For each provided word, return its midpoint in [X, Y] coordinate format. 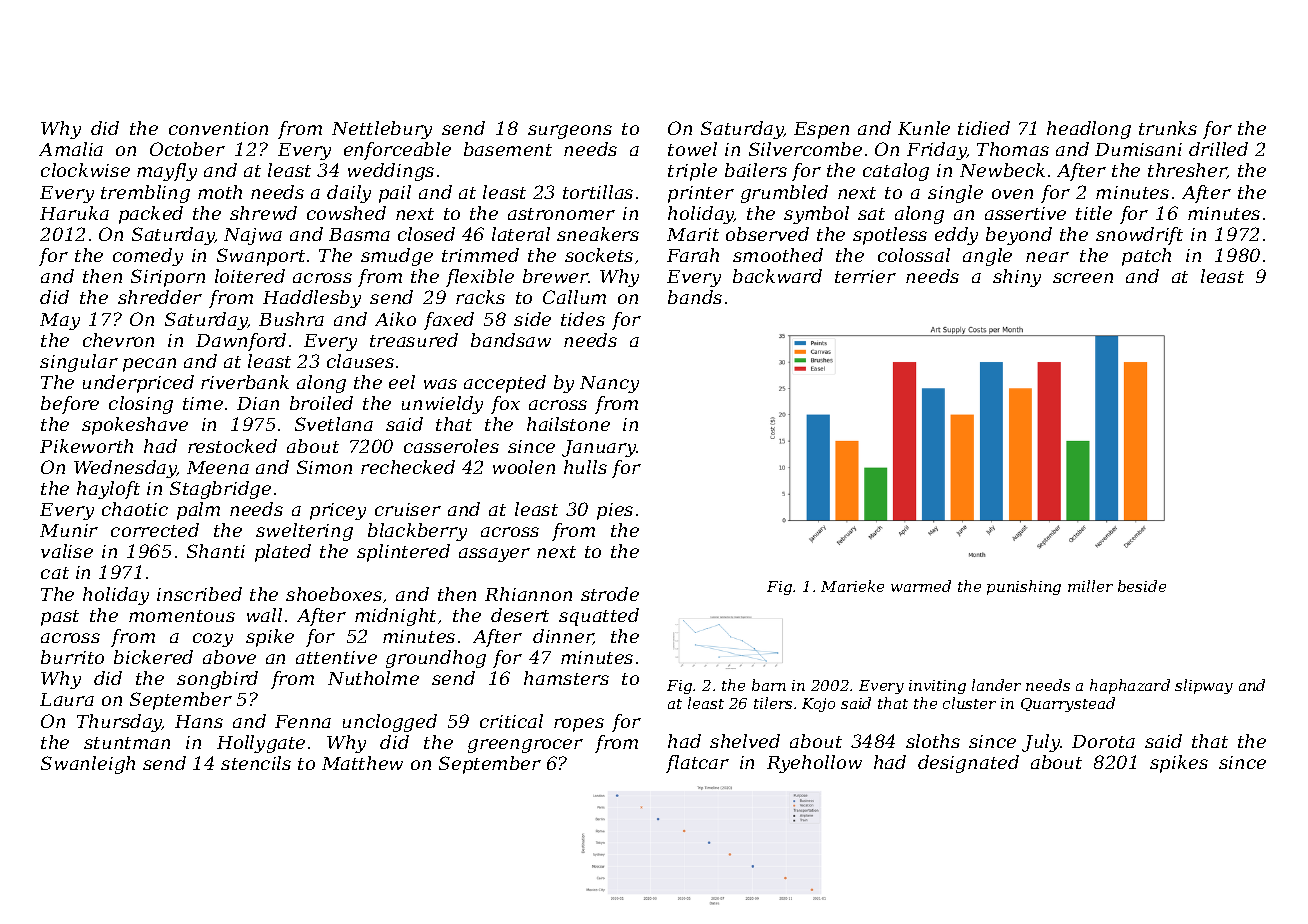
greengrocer [525, 746]
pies [615, 511]
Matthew [362, 763]
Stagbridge [220, 490]
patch [1146, 257]
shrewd [263, 213]
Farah [693, 255]
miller [1090, 586]
